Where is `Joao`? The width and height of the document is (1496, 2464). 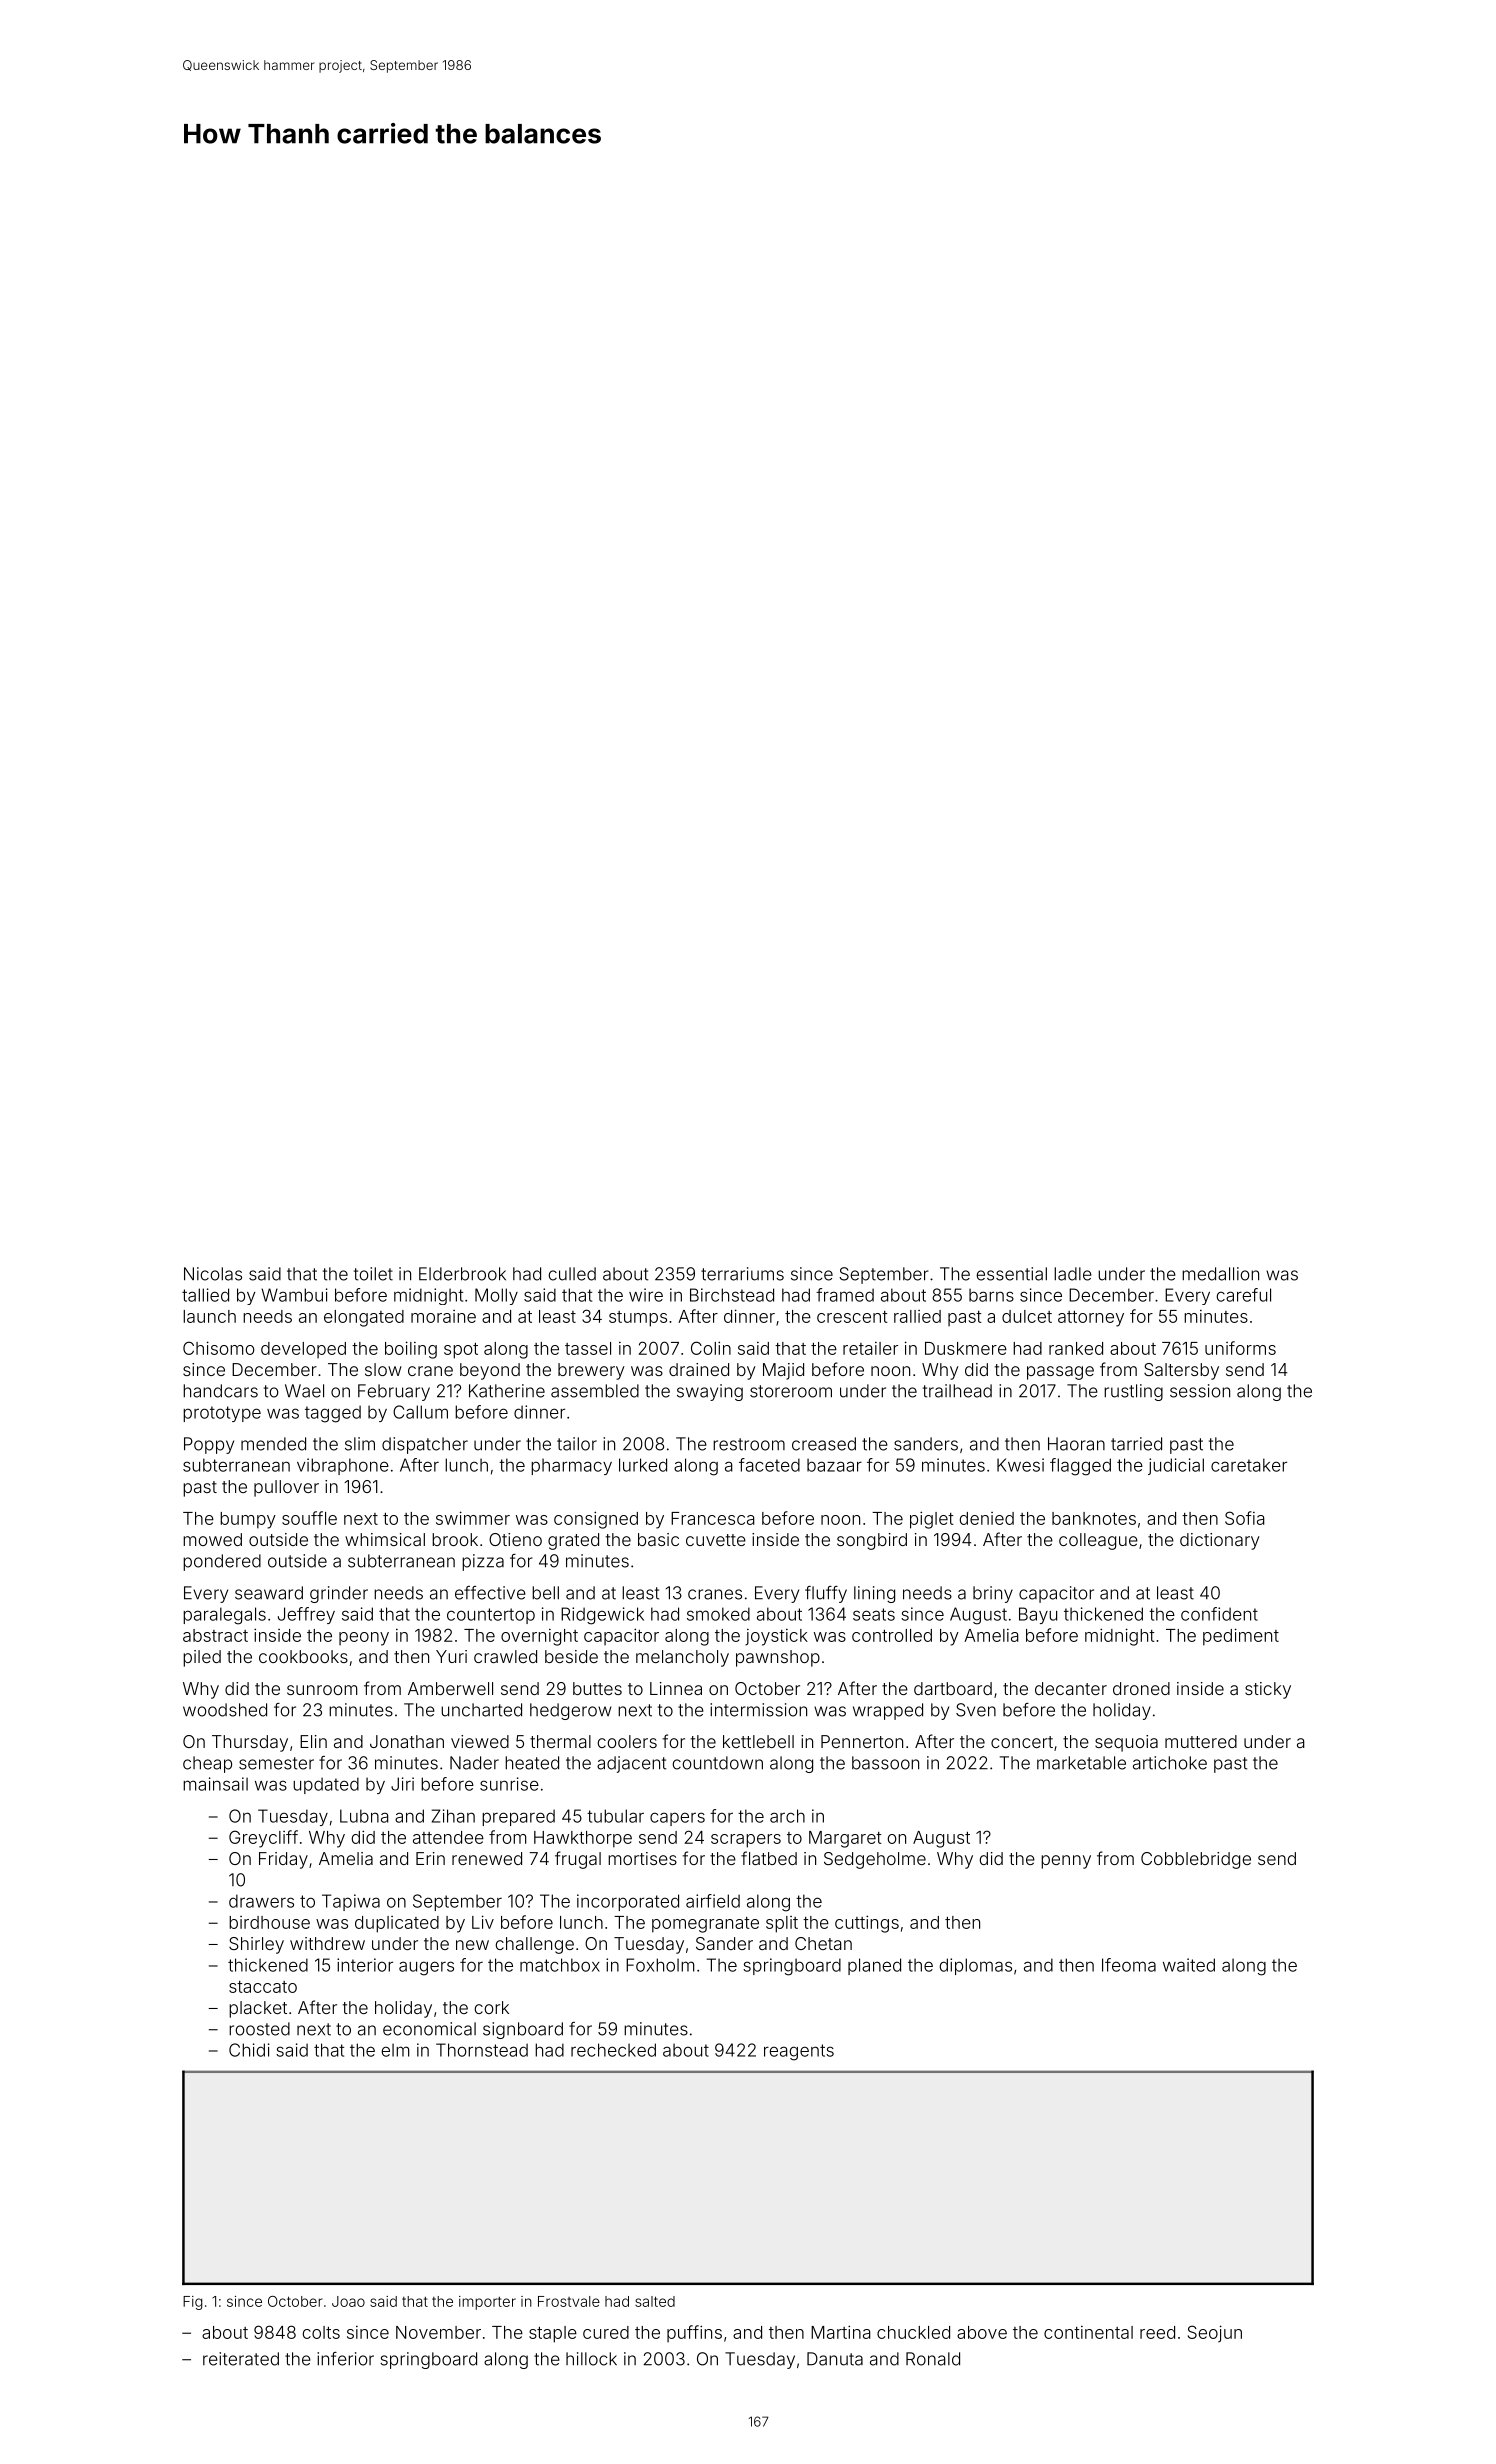
Joao is located at coordinates (348, 2301).
